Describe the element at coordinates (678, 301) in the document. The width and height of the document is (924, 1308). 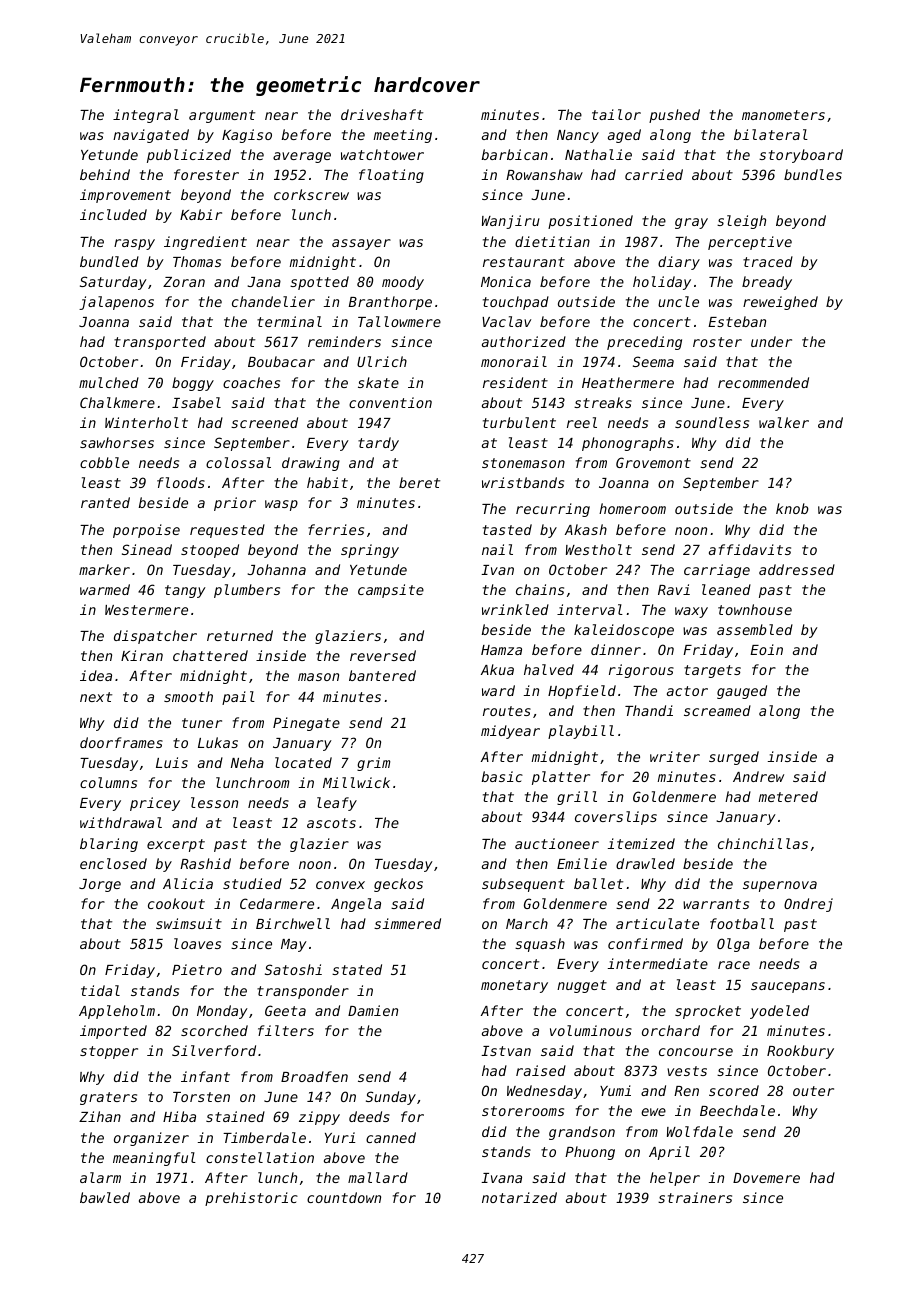
I see `uncle` at that location.
